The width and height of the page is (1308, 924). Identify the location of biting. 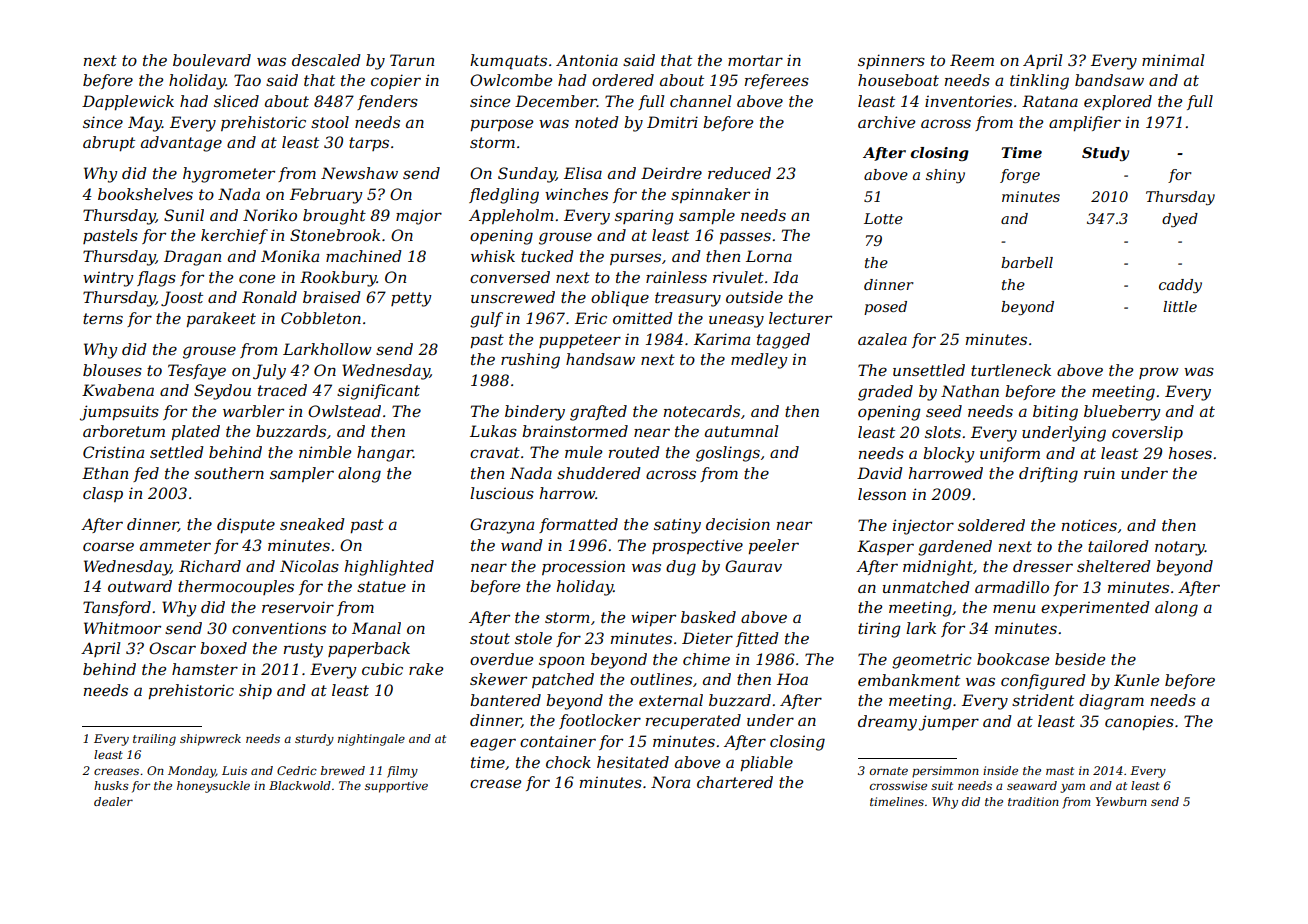
(1055, 413).
